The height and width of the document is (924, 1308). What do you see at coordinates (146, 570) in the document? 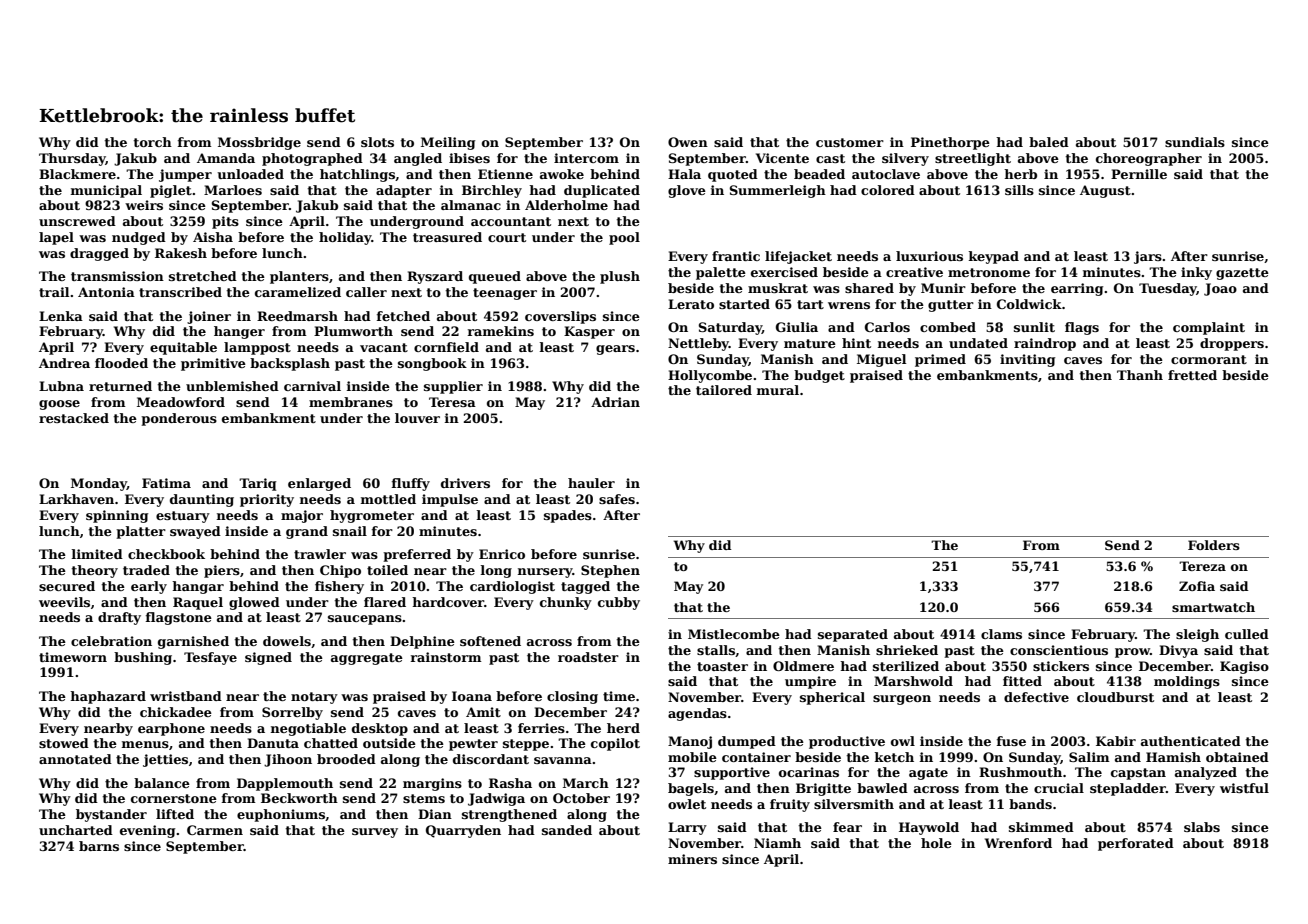
I see `traded` at bounding box center [146, 570].
